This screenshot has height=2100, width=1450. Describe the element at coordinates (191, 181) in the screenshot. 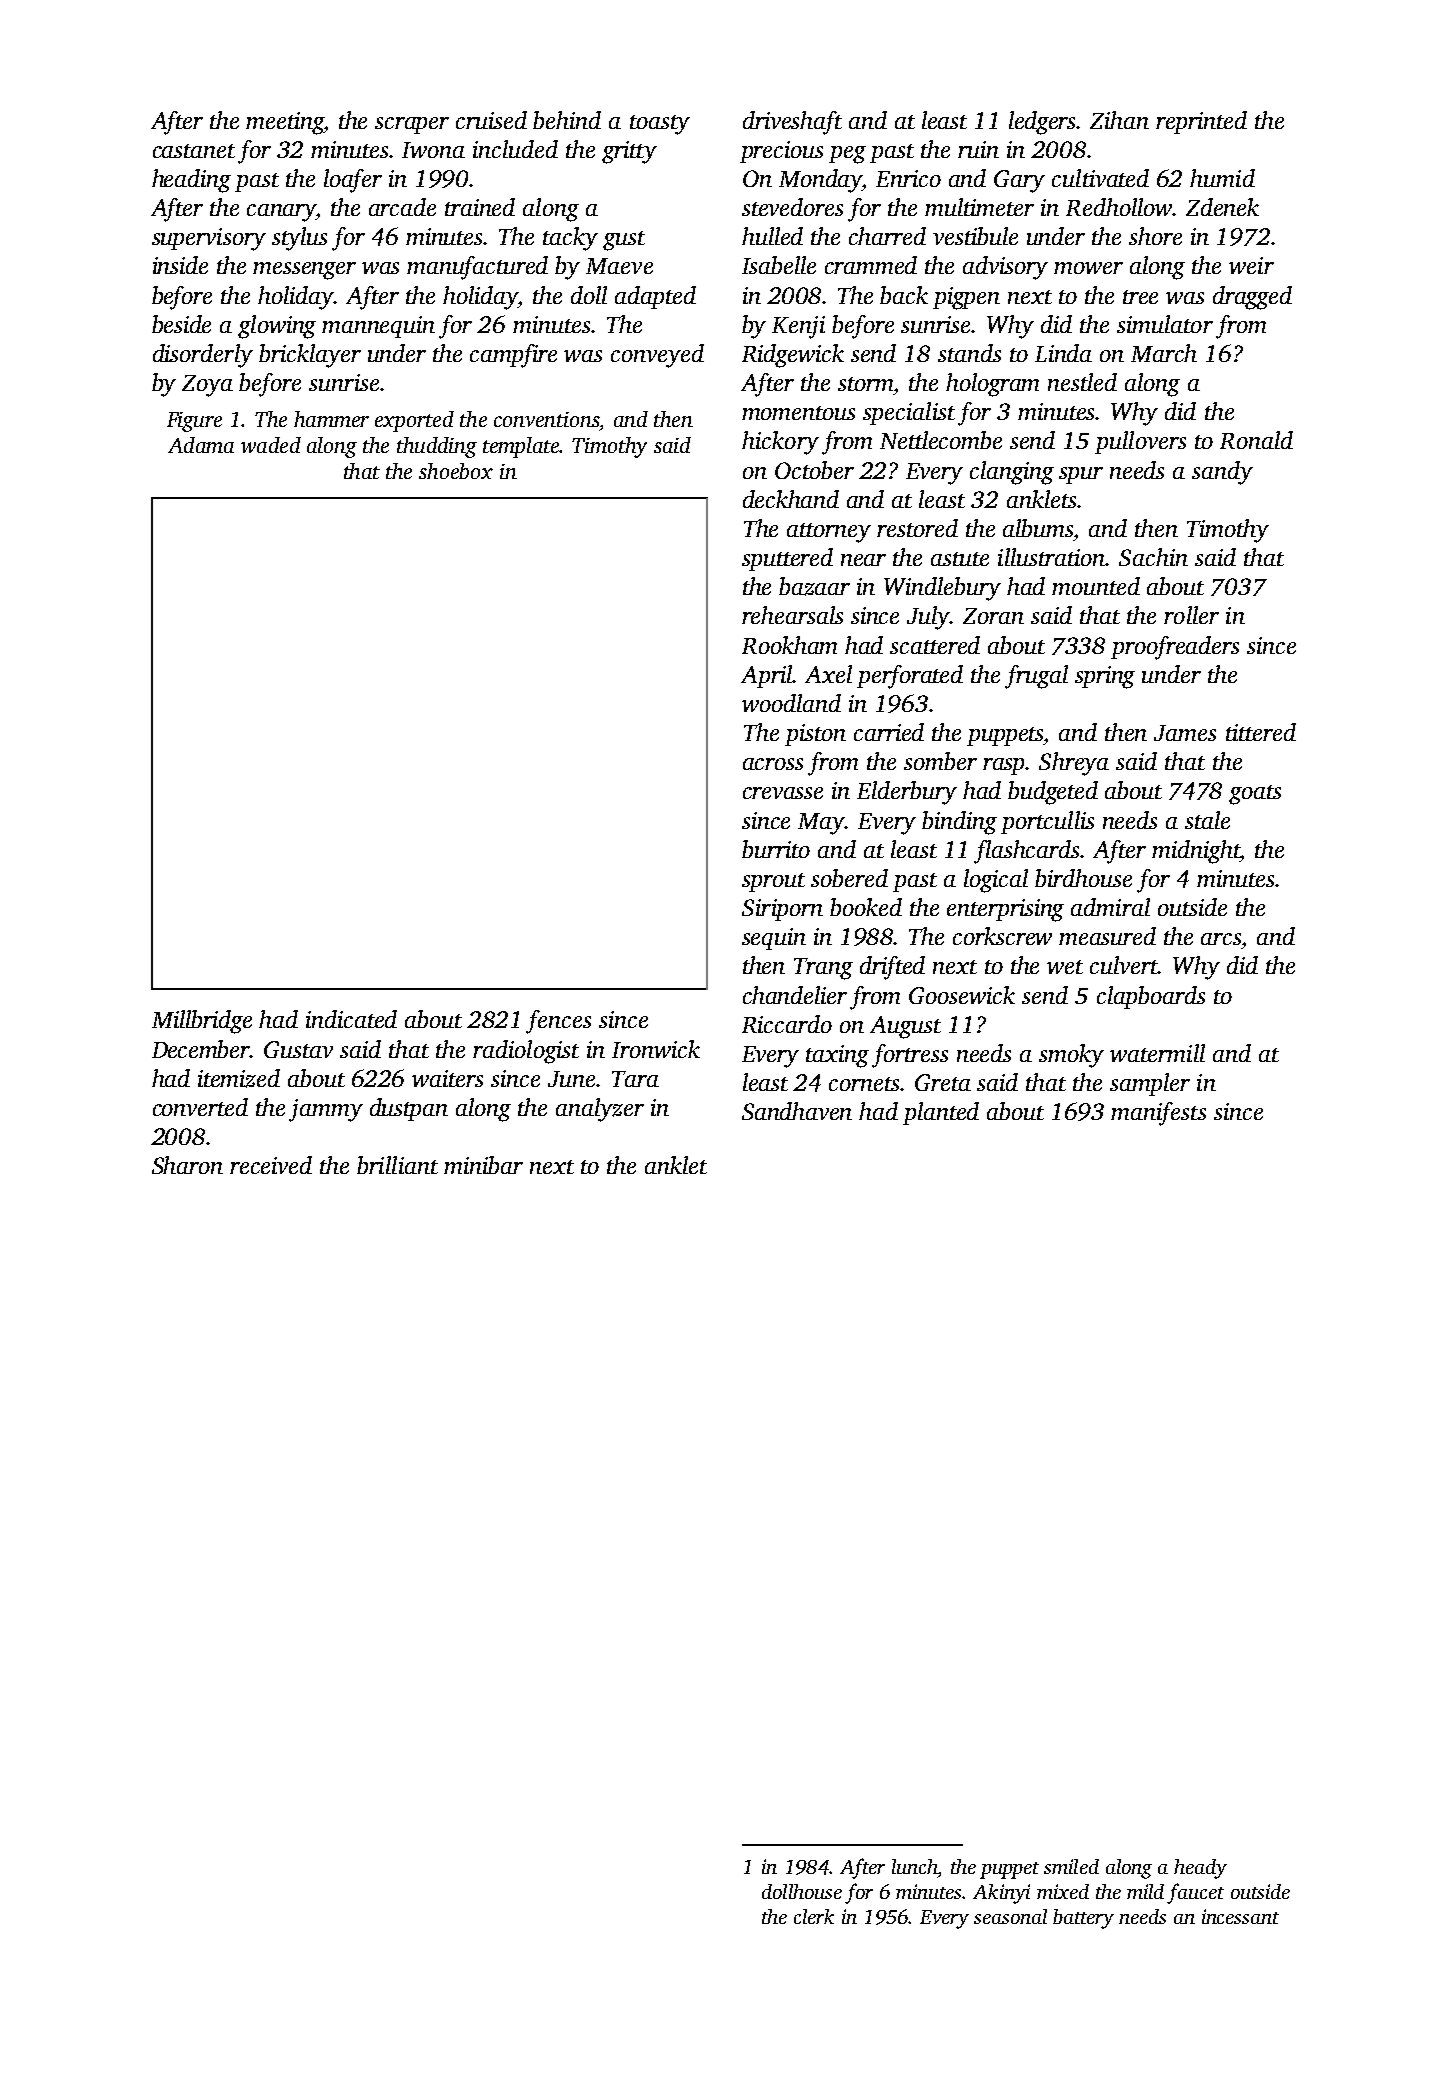

I see `heading` at that location.
